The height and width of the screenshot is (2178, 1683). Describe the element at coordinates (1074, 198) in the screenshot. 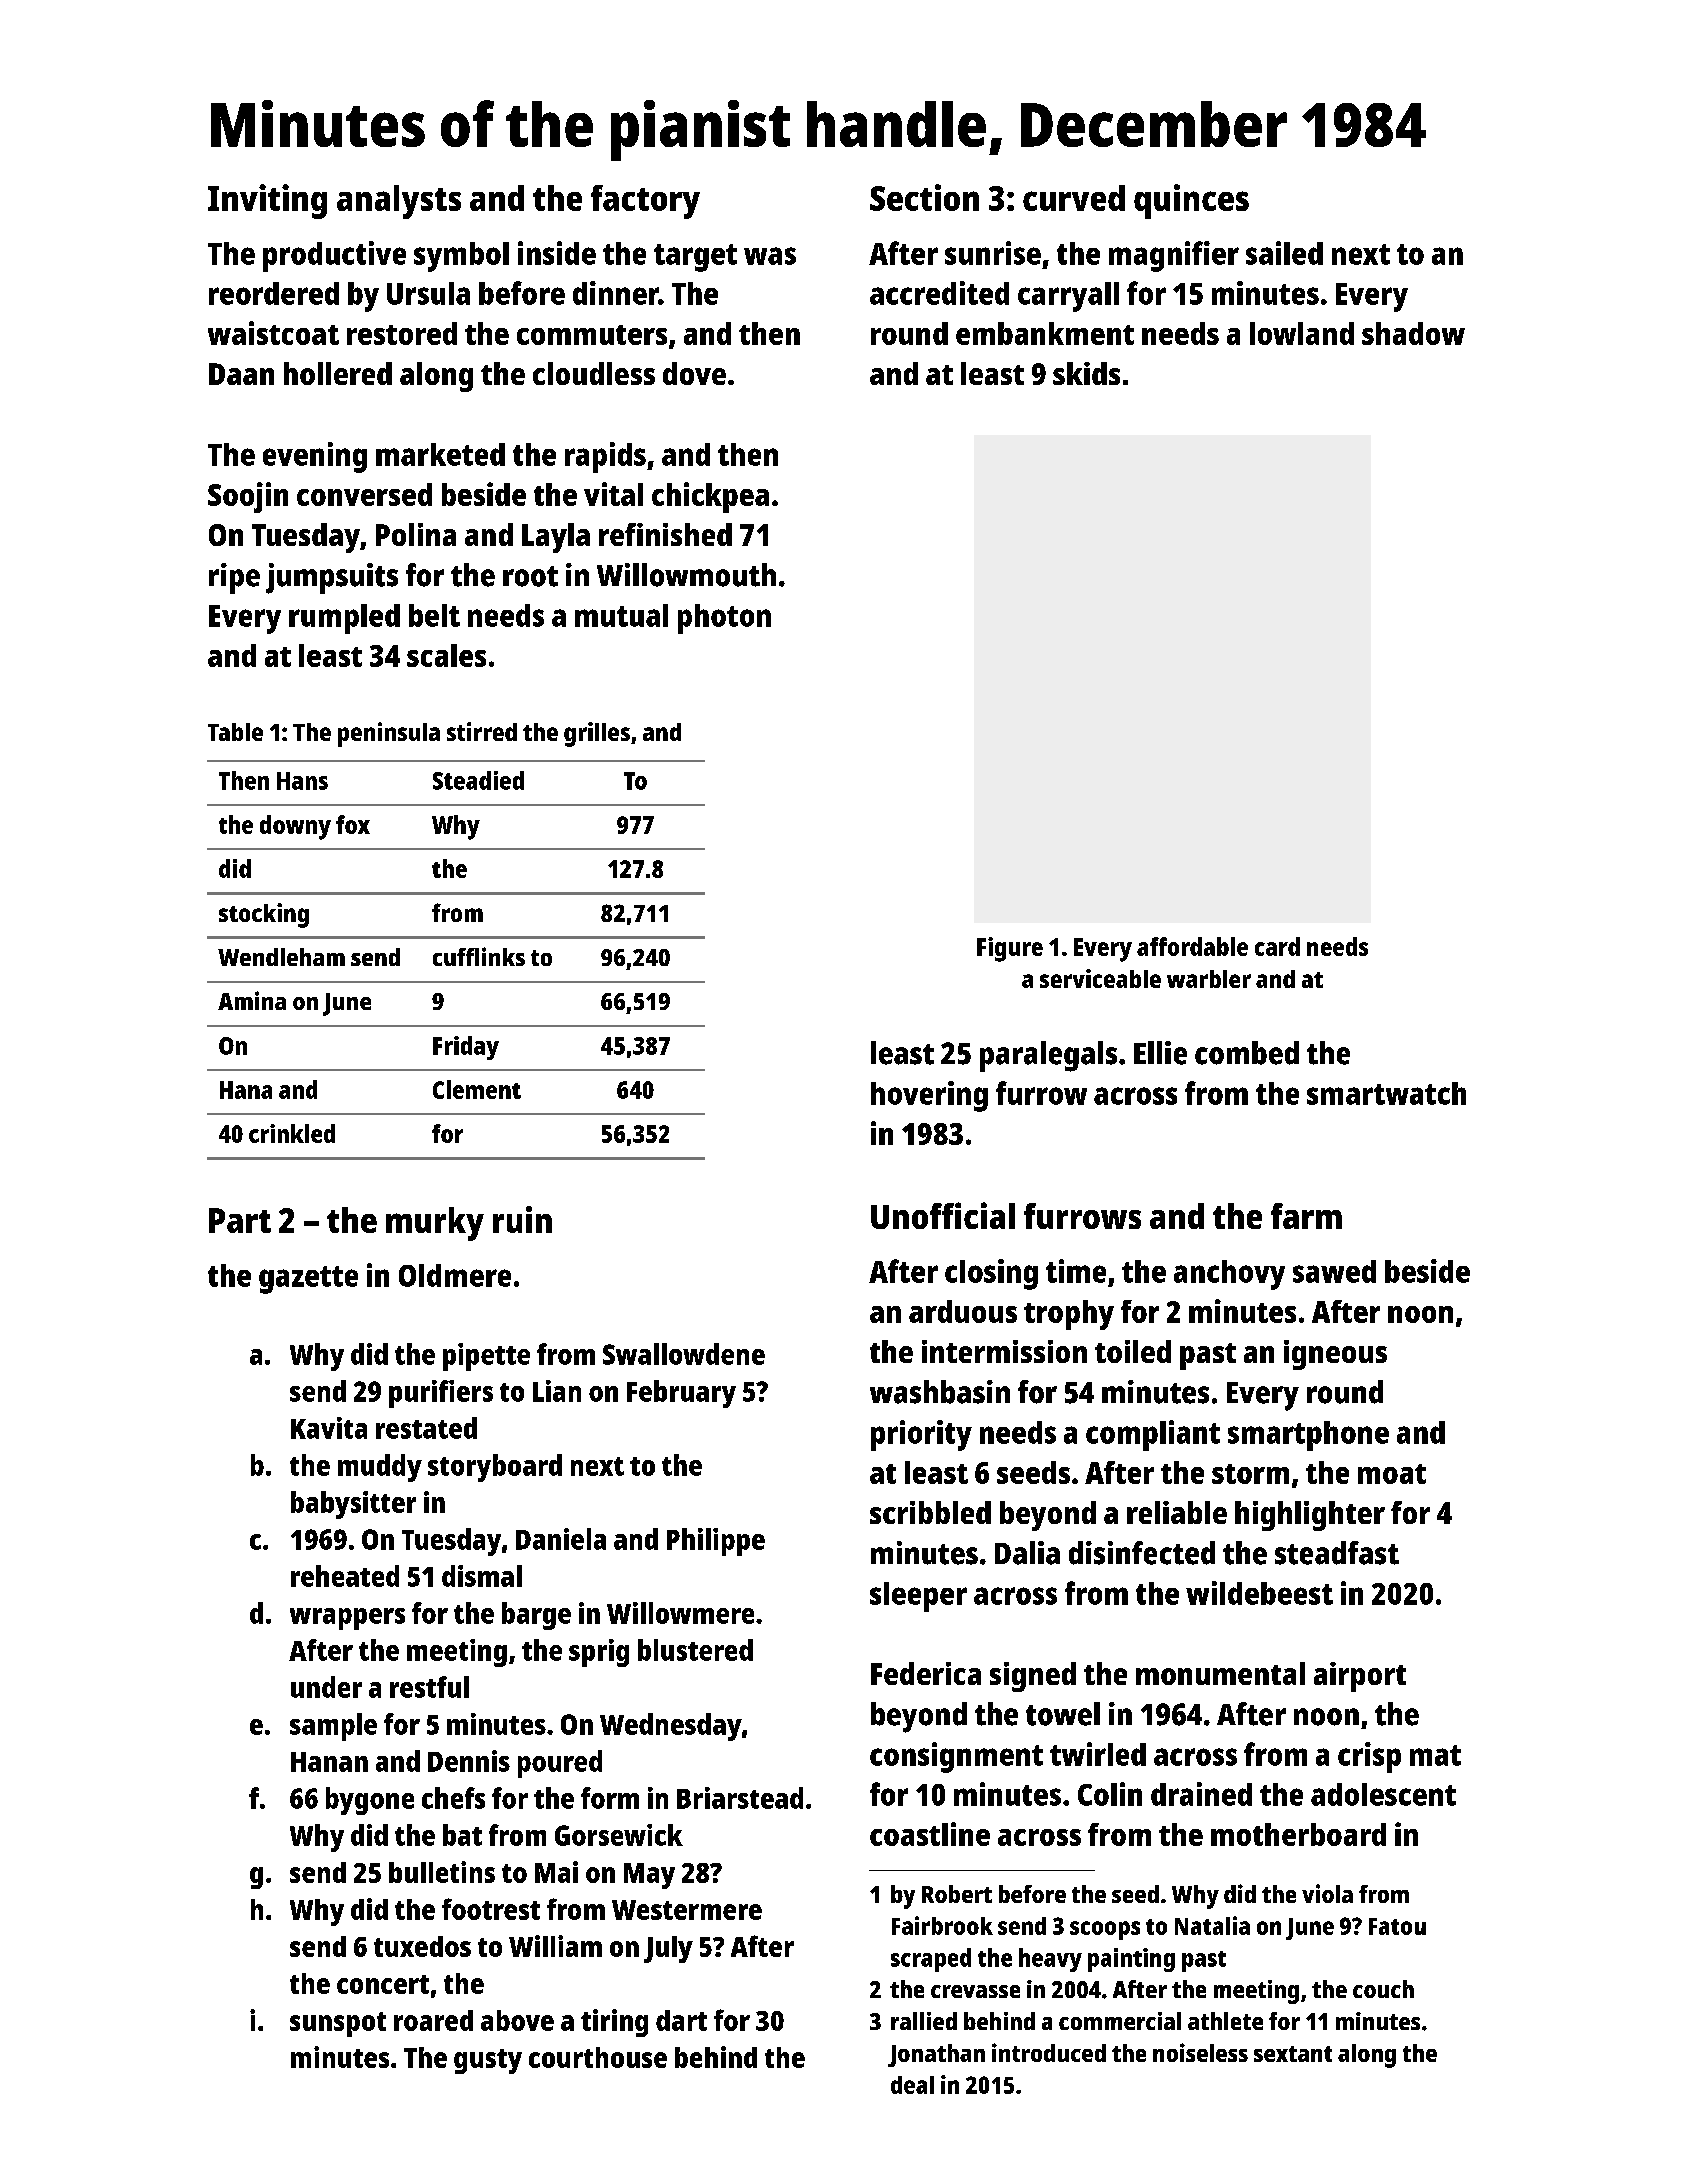

I see `curved` at that location.
